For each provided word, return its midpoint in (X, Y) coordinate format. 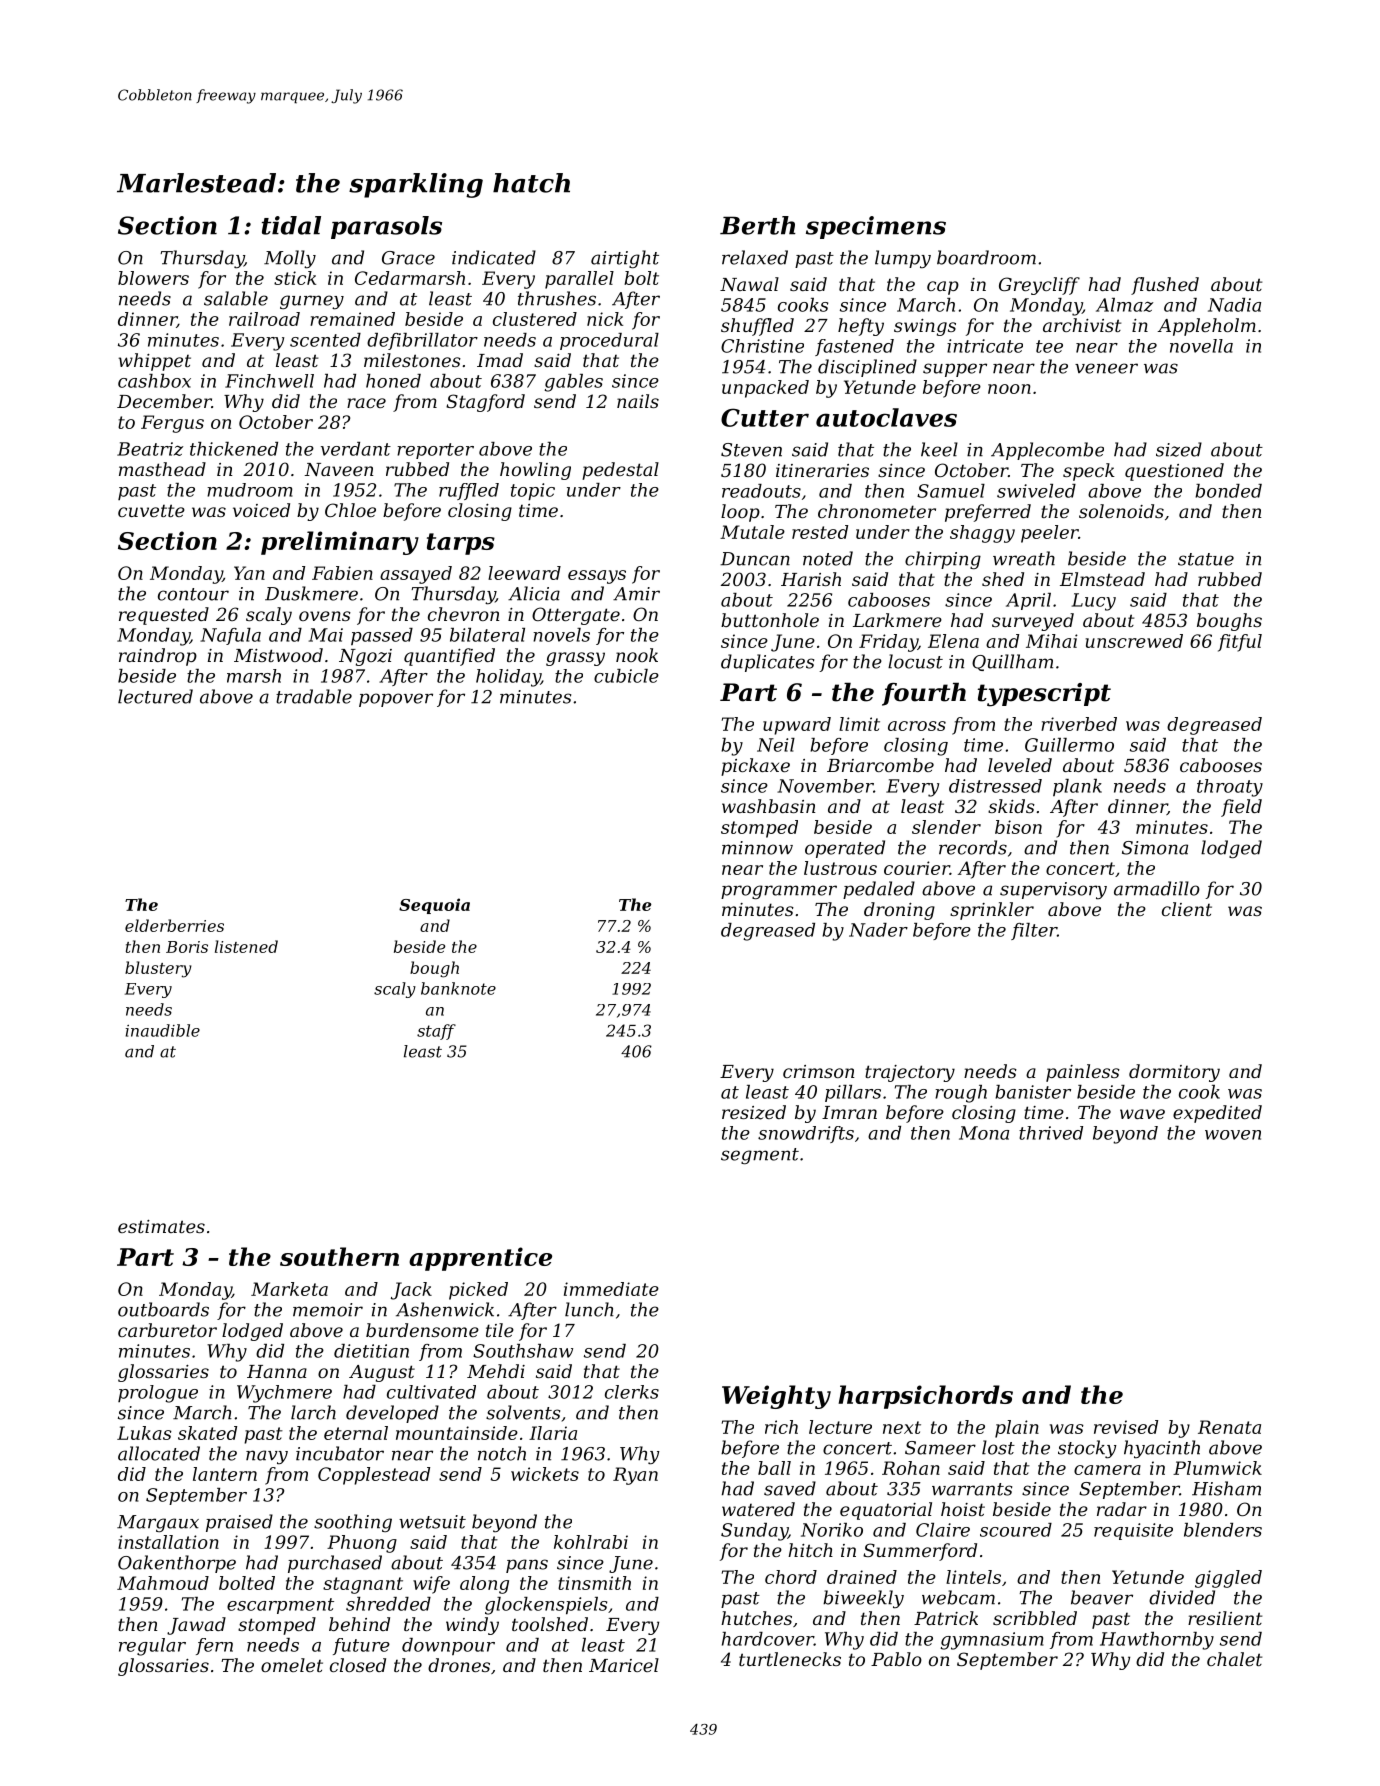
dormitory (1174, 1073)
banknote (458, 988)
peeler (1049, 534)
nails (638, 401)
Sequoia (434, 906)
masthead (162, 469)
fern (214, 1646)
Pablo (896, 1659)
